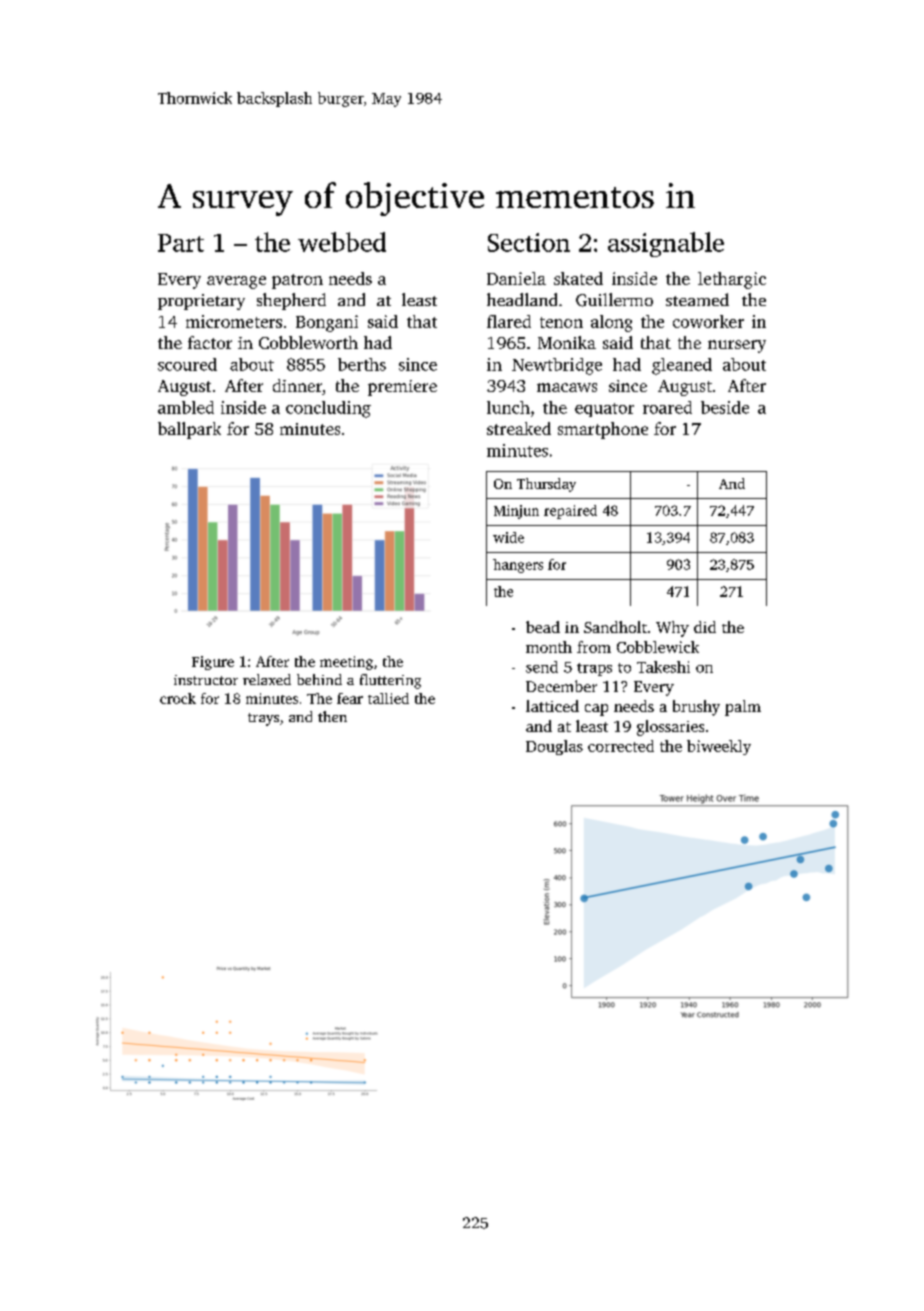  Describe the element at coordinates (518, 566) in the document. I see `hangers` at that location.
